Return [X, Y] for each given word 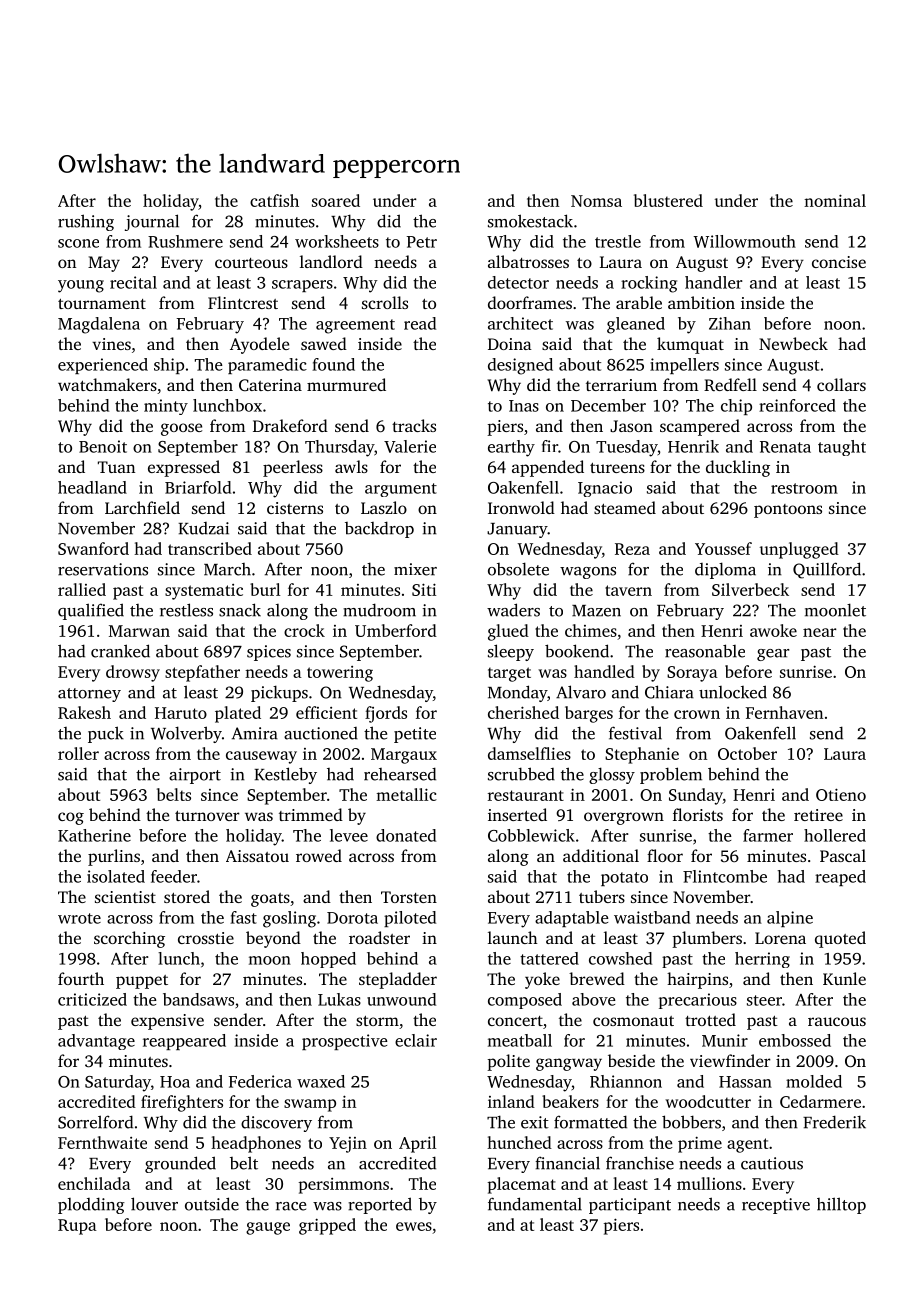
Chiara [669, 692]
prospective [345, 1042]
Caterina [270, 385]
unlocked [733, 692]
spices [269, 653]
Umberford [396, 630]
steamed [625, 507]
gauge [268, 1228]
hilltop [841, 1205]
